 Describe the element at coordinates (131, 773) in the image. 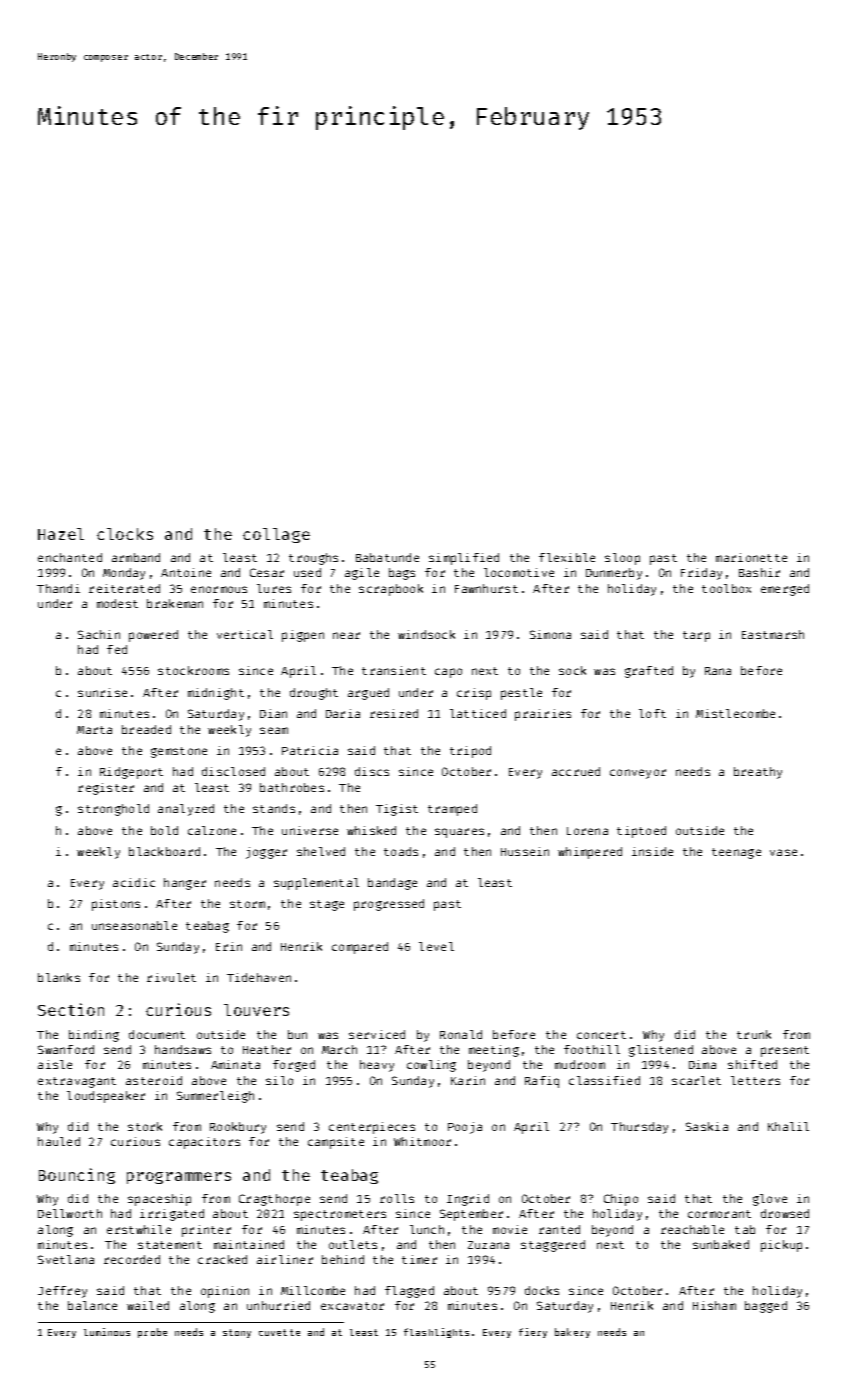

I see `Ridgeport` at that location.
